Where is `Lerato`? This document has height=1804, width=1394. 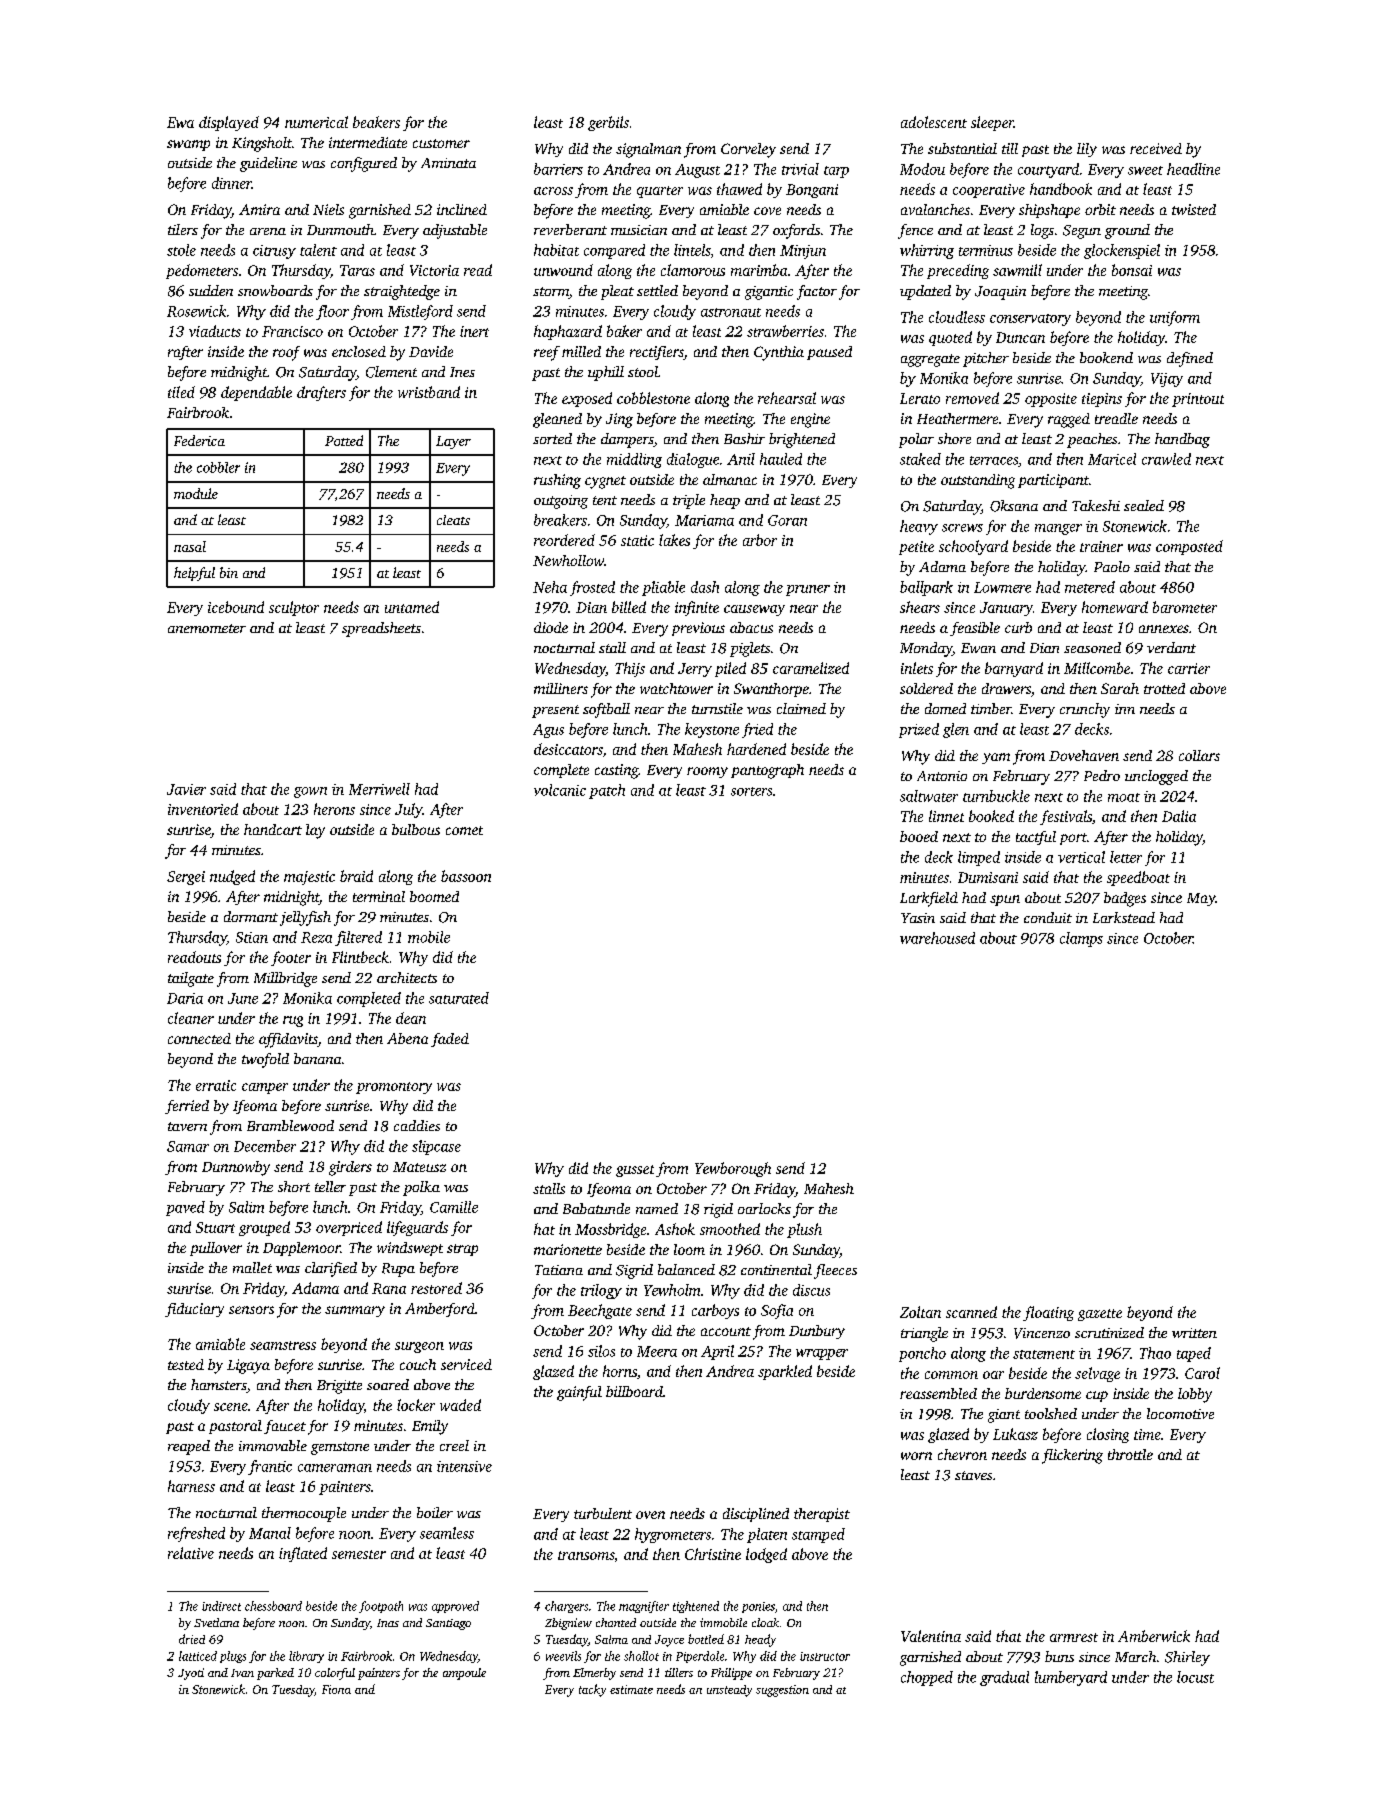 Lerato is located at coordinates (920, 398).
